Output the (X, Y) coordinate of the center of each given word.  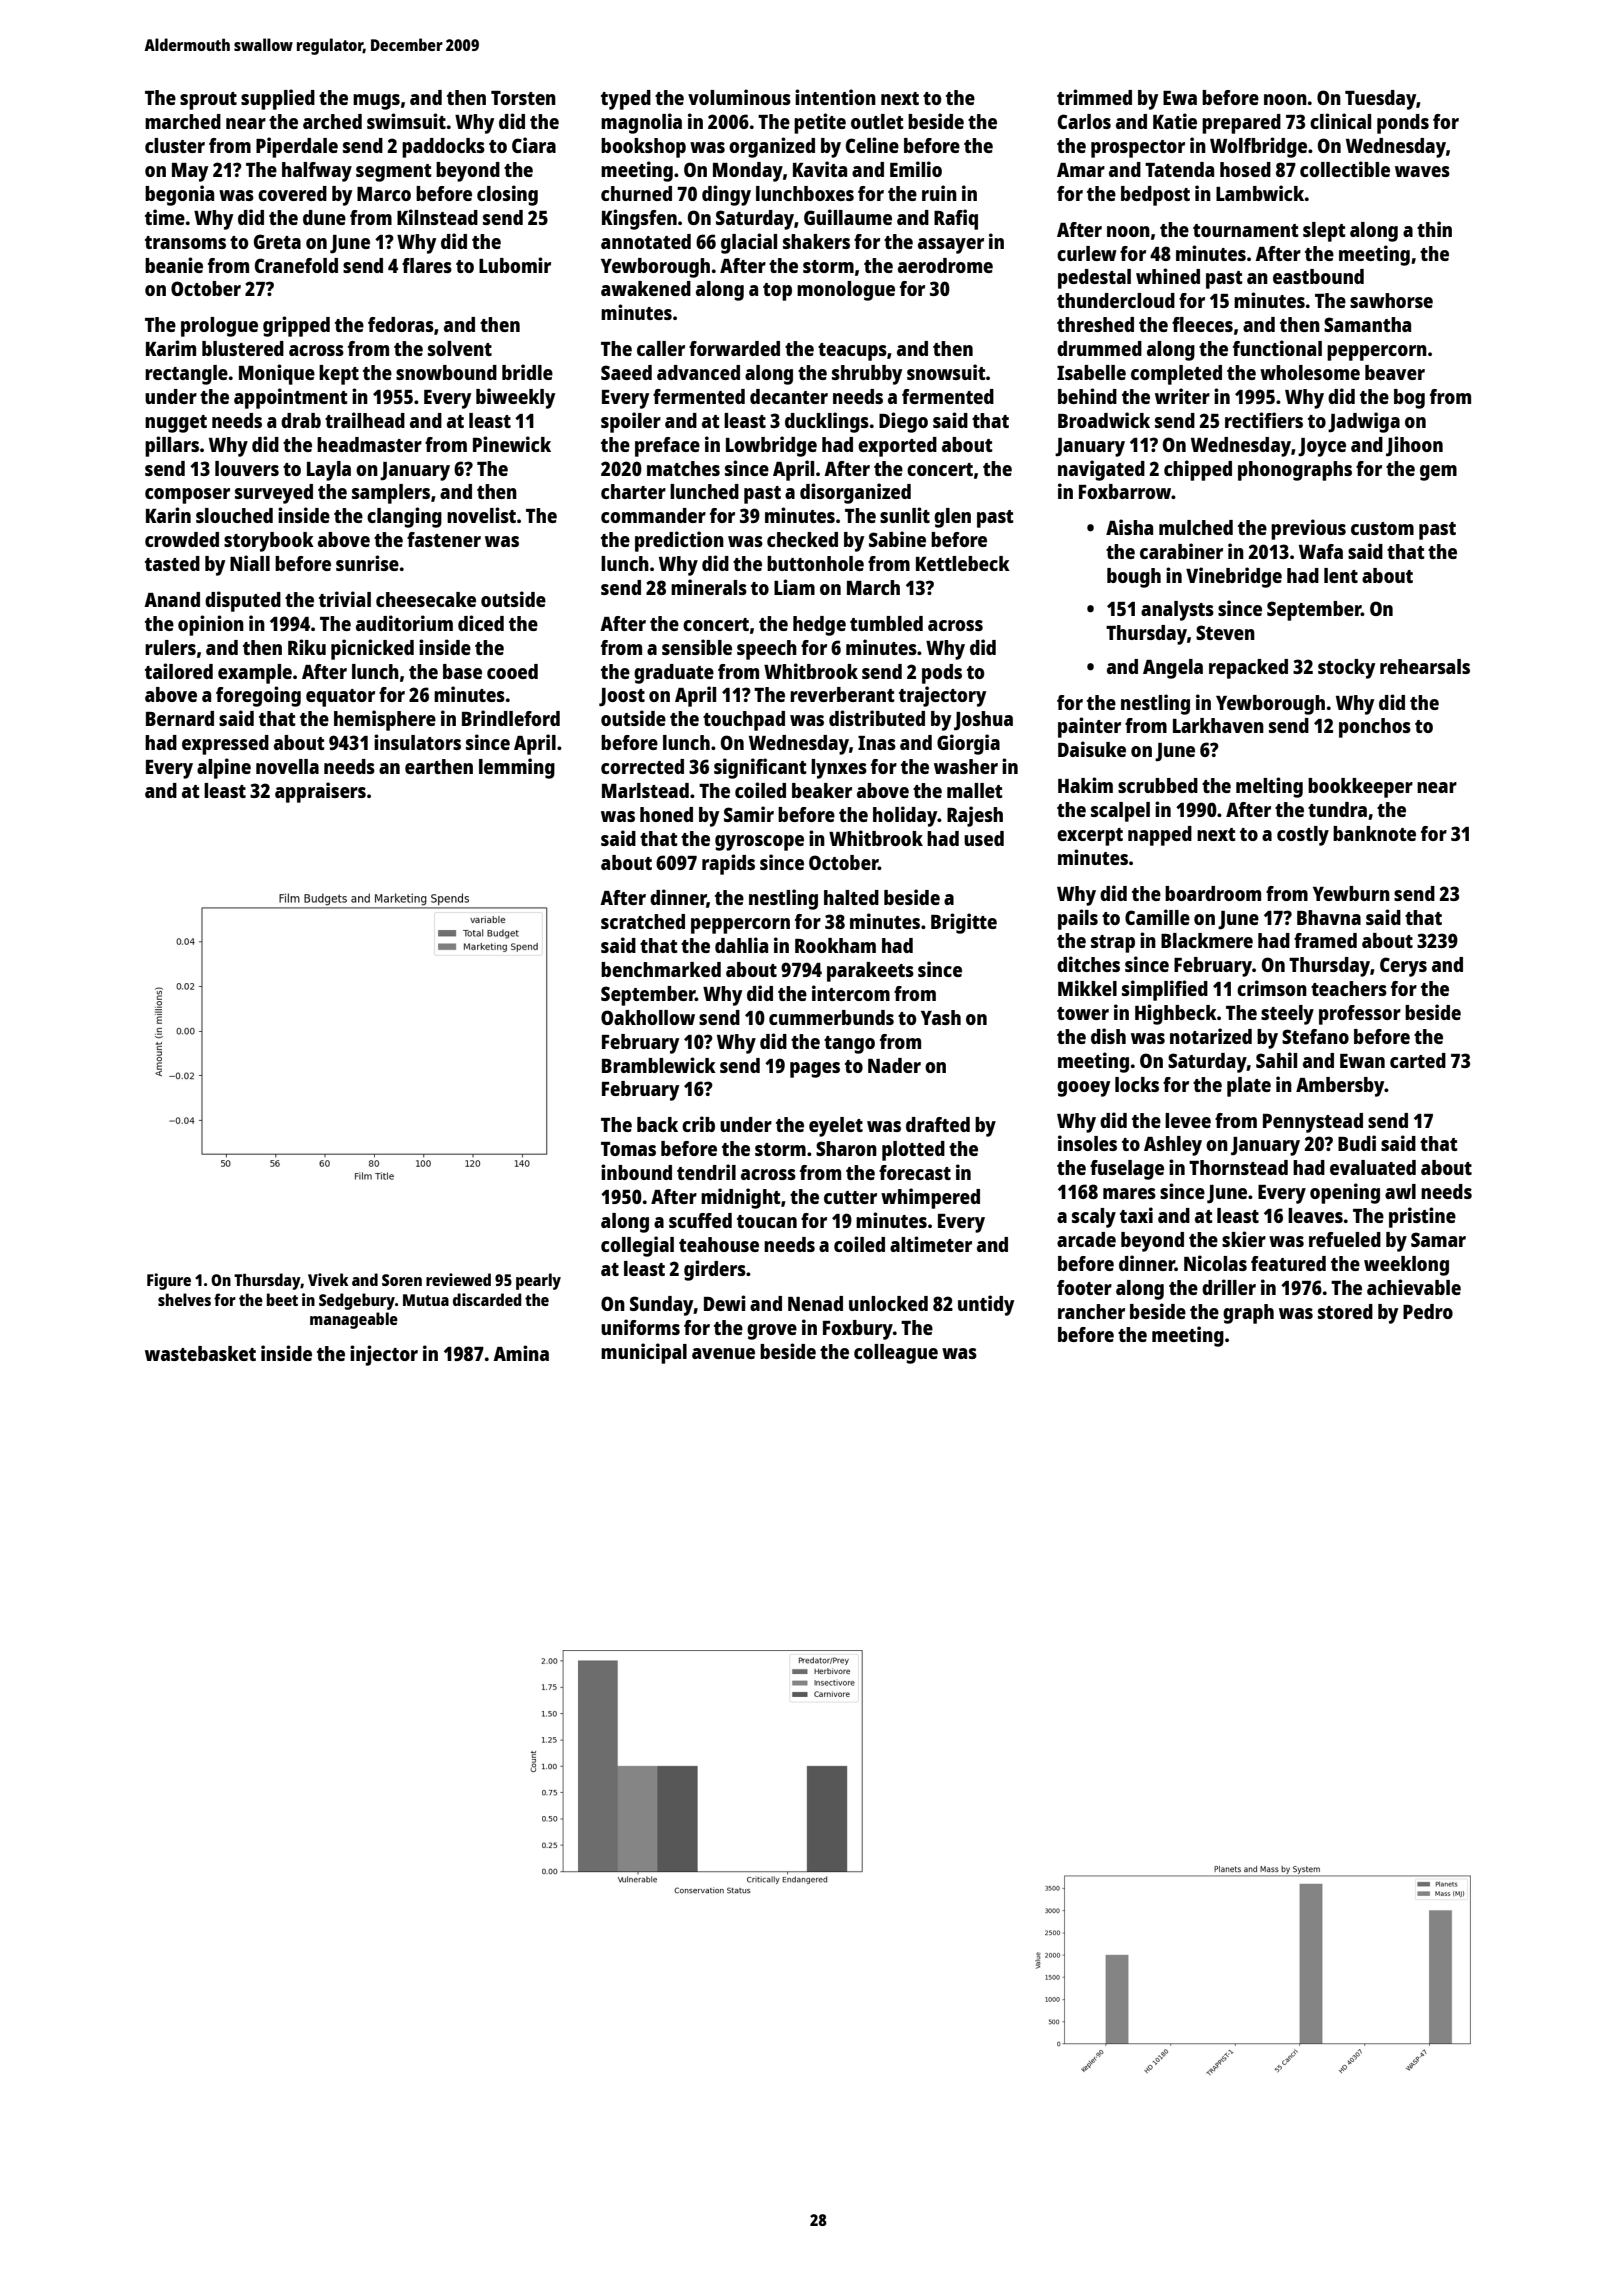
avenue (723, 1353)
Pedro (1428, 1311)
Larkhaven (1218, 725)
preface (667, 447)
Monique (277, 374)
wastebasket (200, 1353)
